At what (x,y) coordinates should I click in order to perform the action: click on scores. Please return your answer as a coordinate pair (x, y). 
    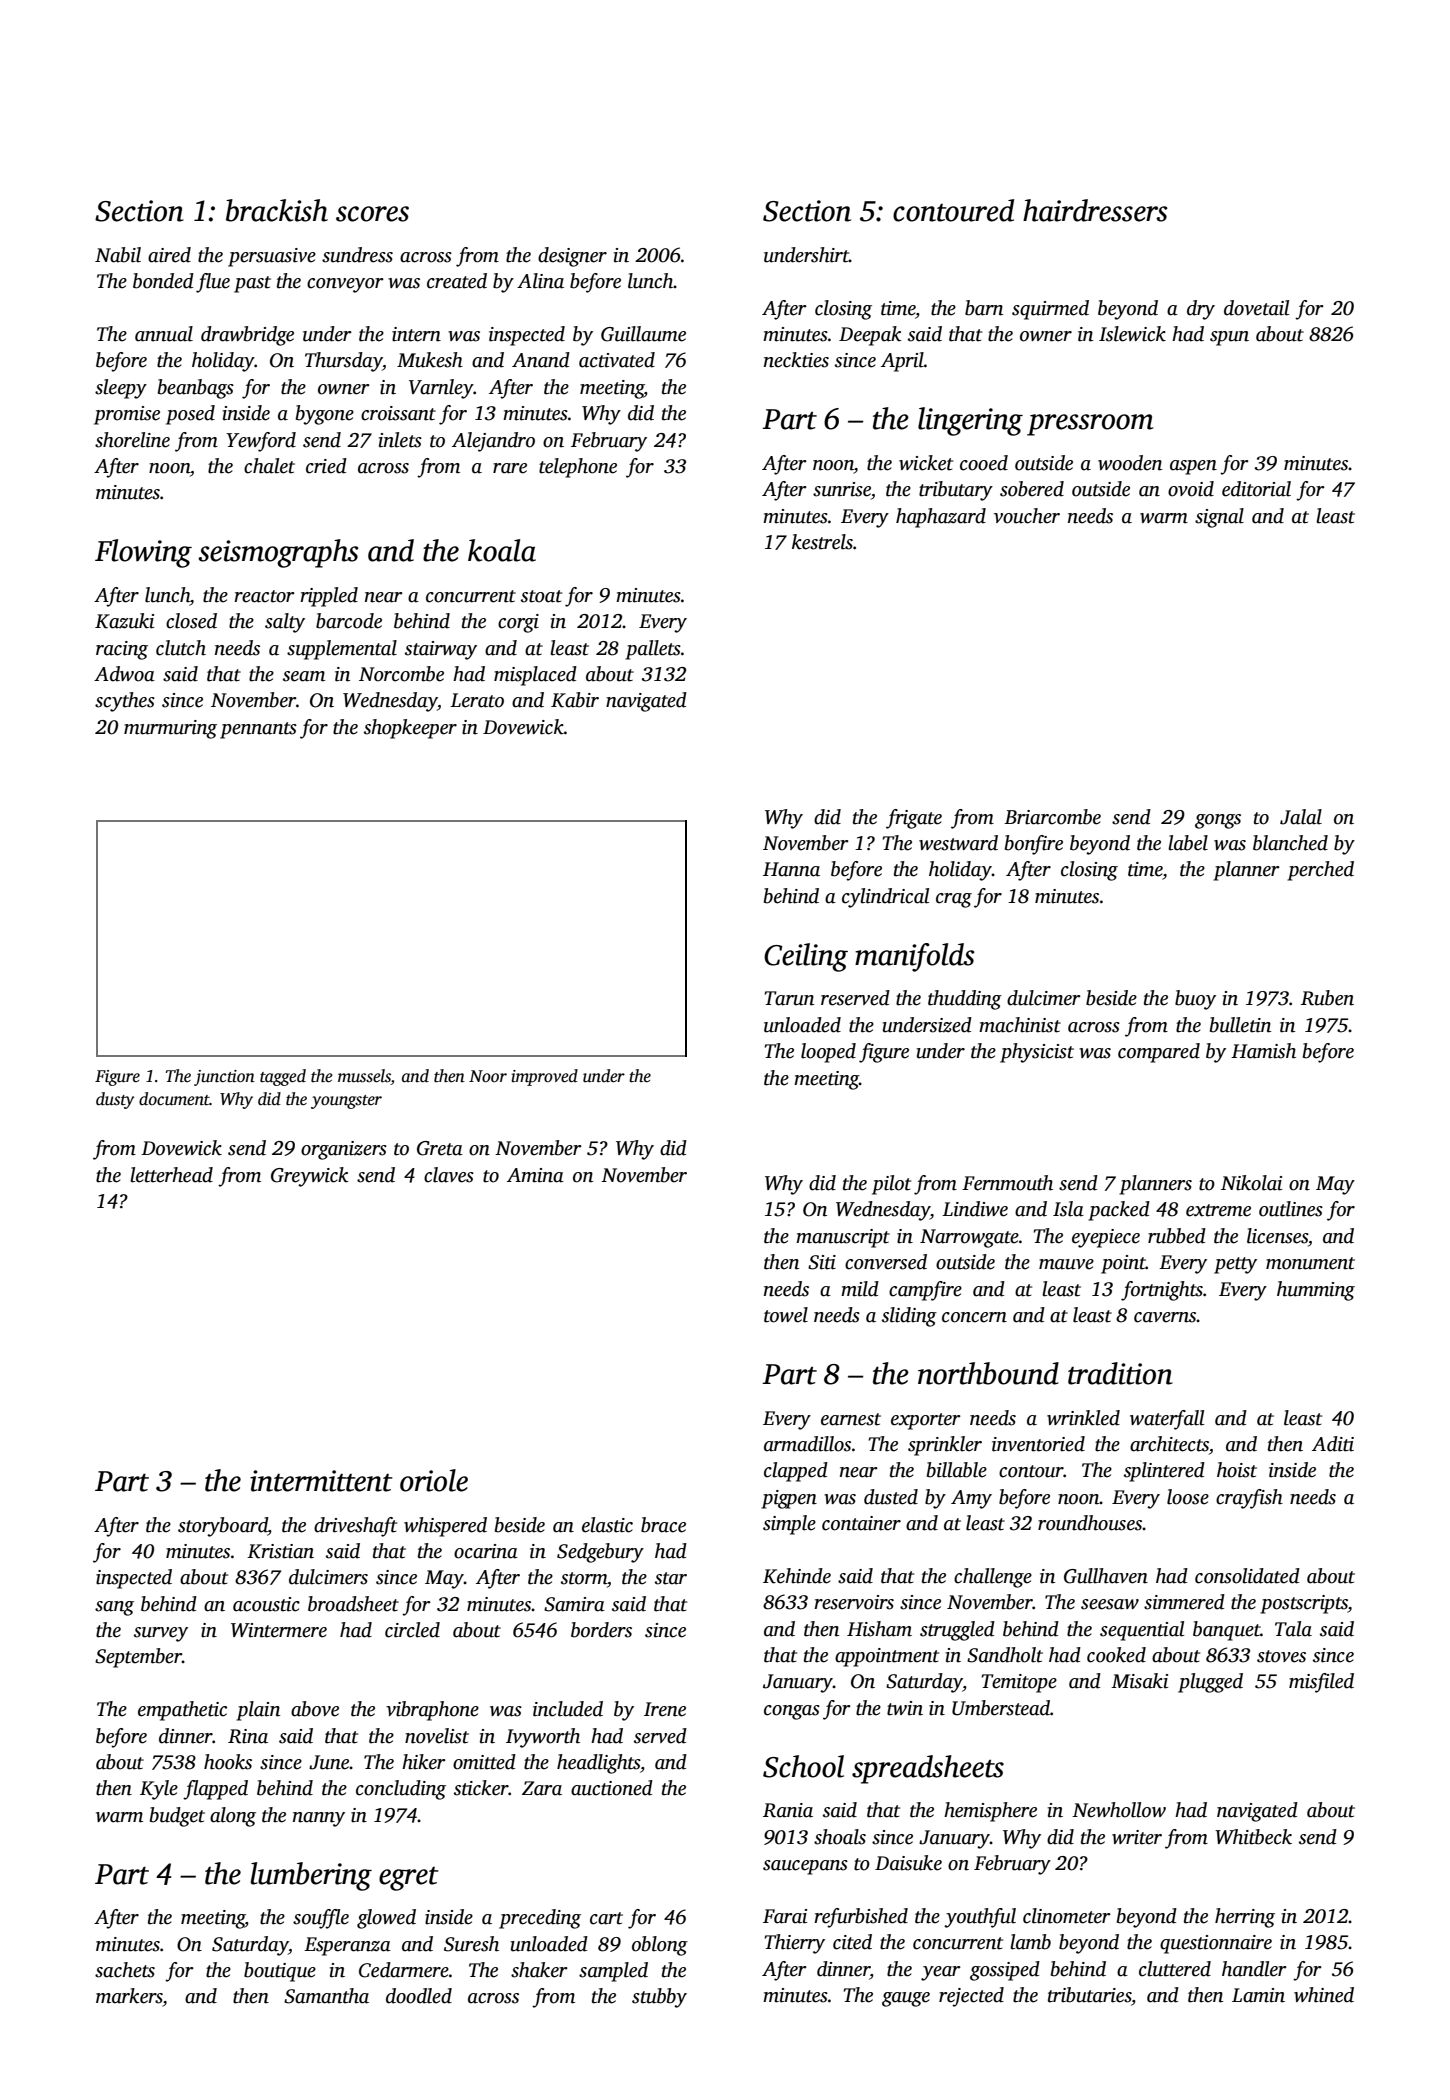
    Looking at the image, I should click on (372, 214).
